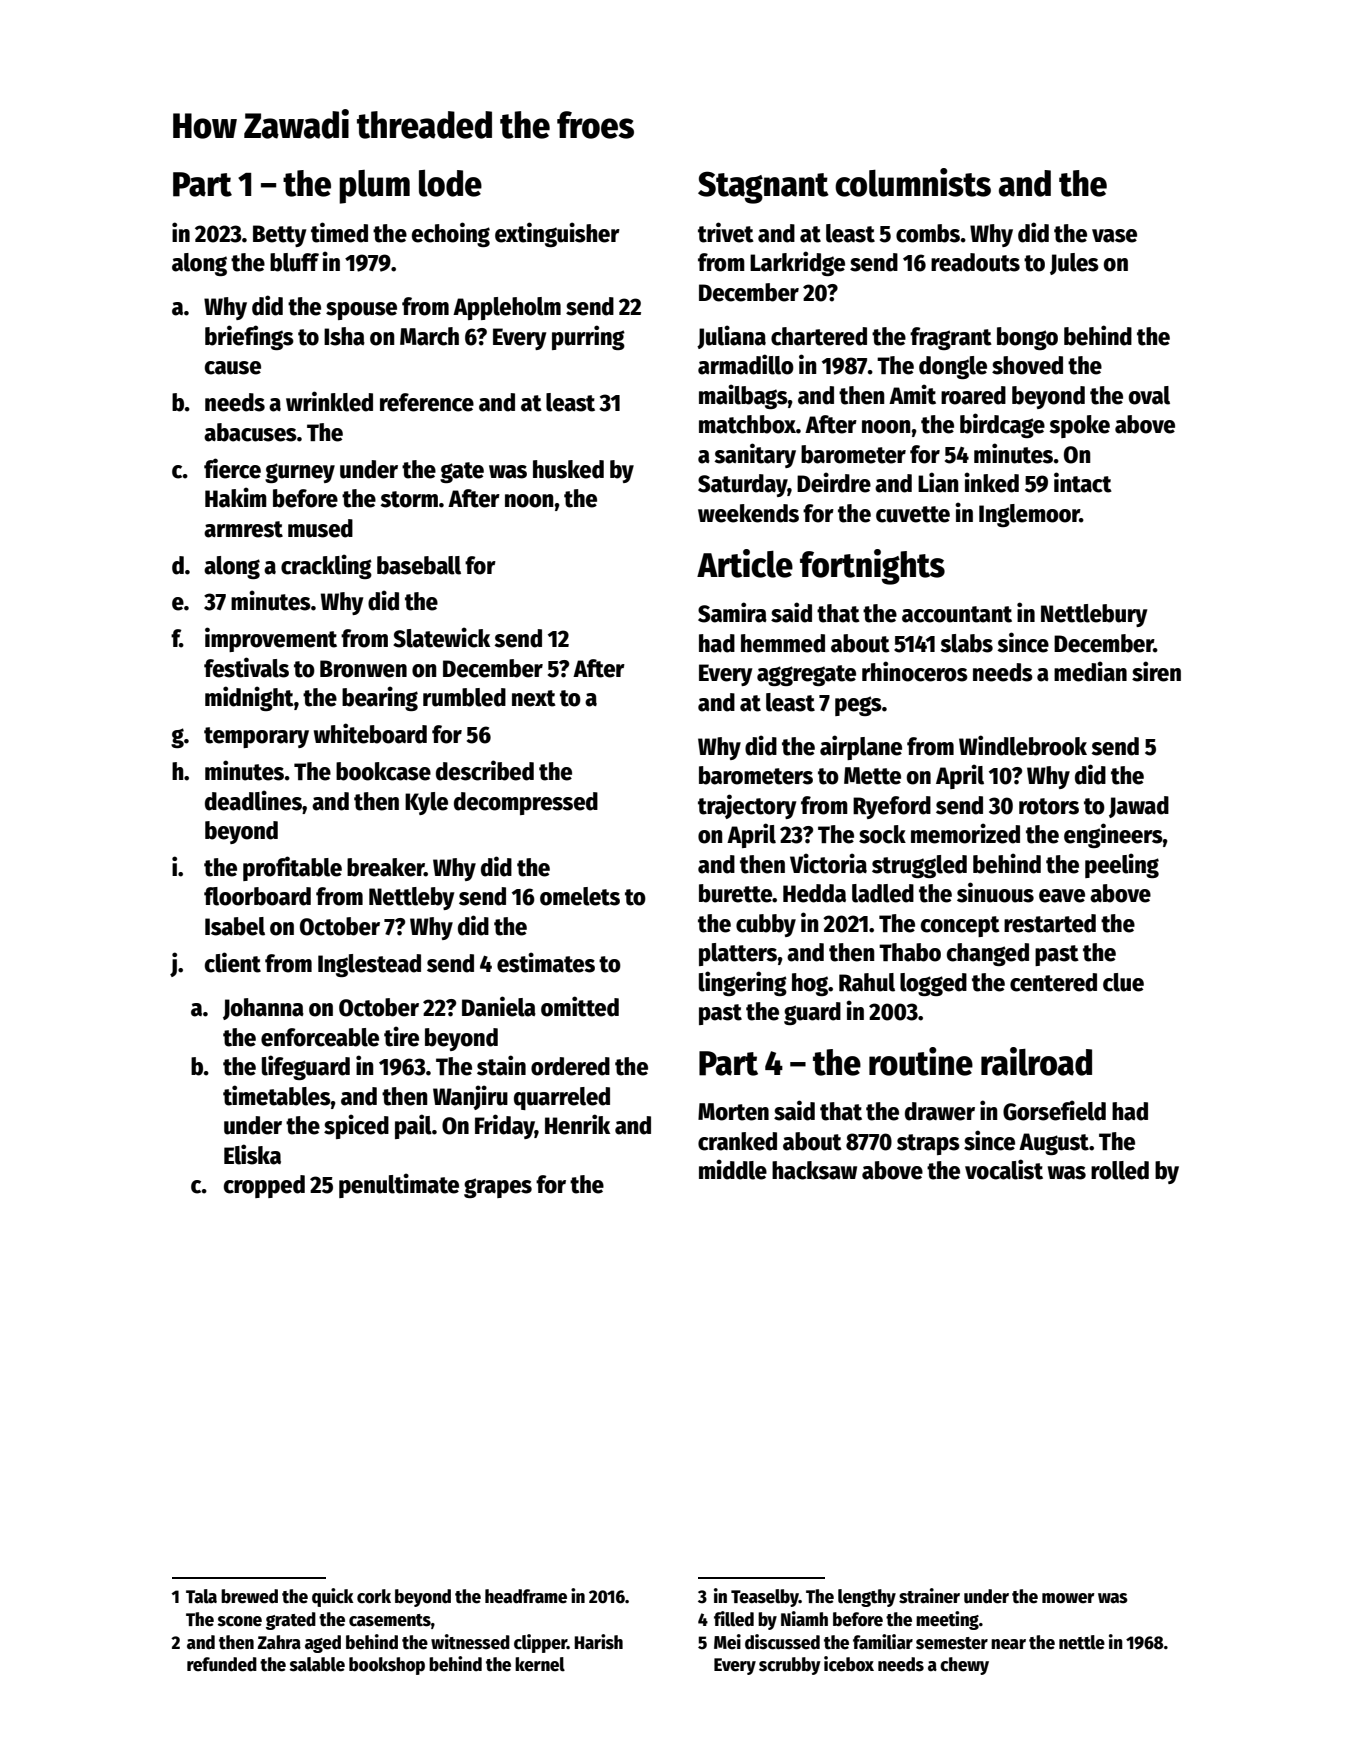  I want to click on bookcase, so click(383, 771).
